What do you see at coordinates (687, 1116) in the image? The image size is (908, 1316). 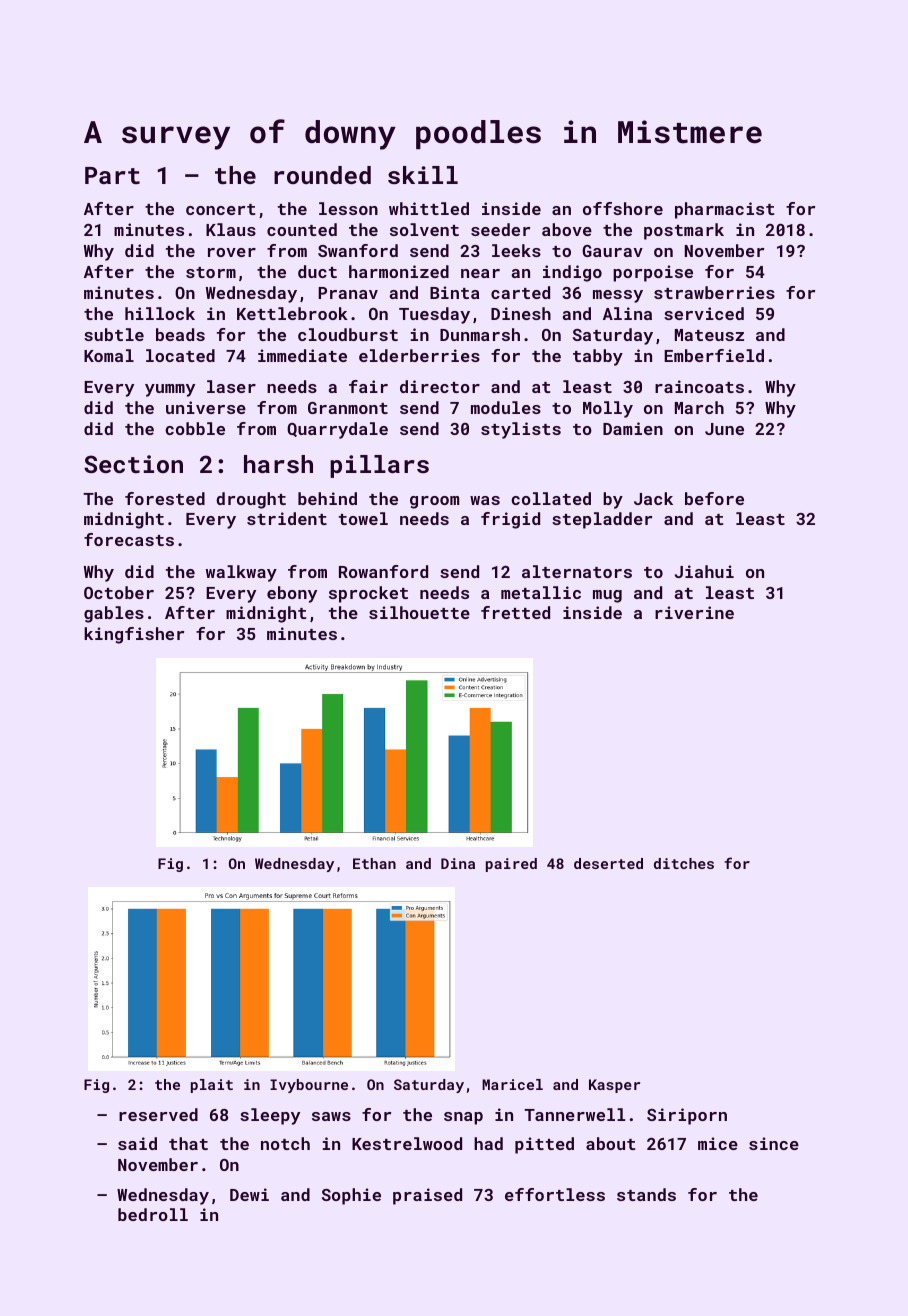 I see `Siriporn` at bounding box center [687, 1116].
